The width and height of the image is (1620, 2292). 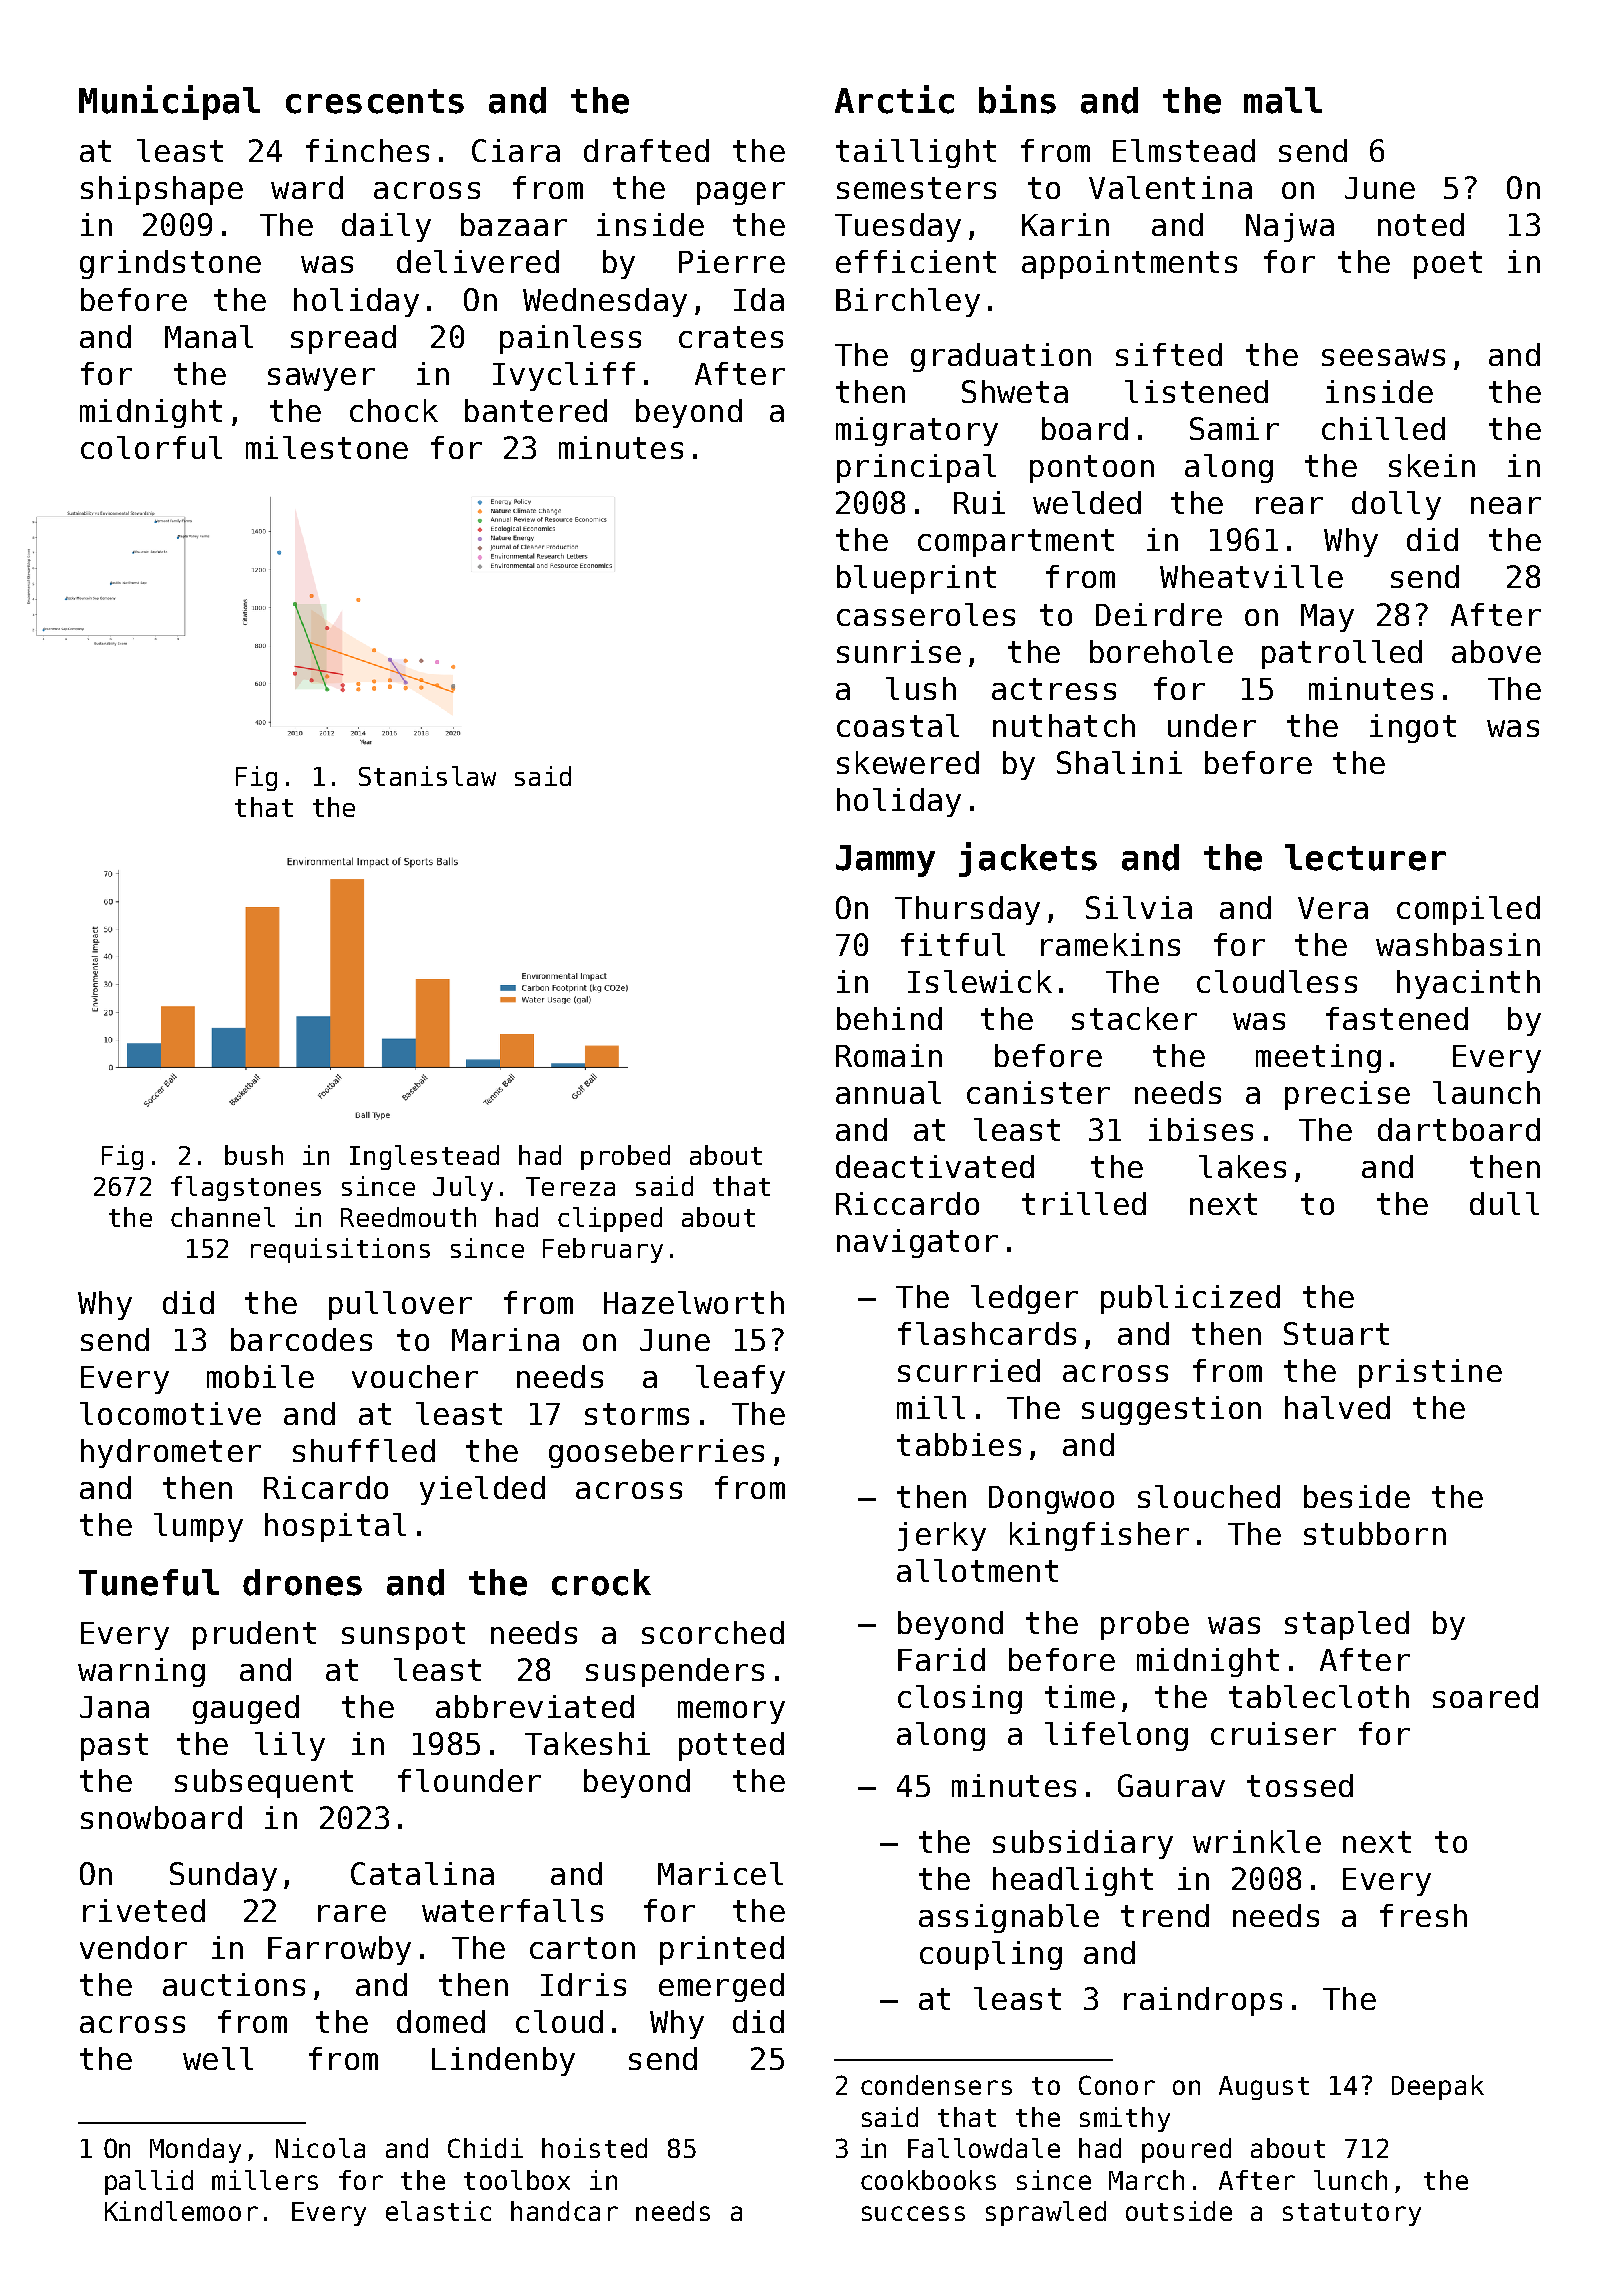 What do you see at coordinates (1139, 907) in the image?
I see `Silvia` at bounding box center [1139, 907].
